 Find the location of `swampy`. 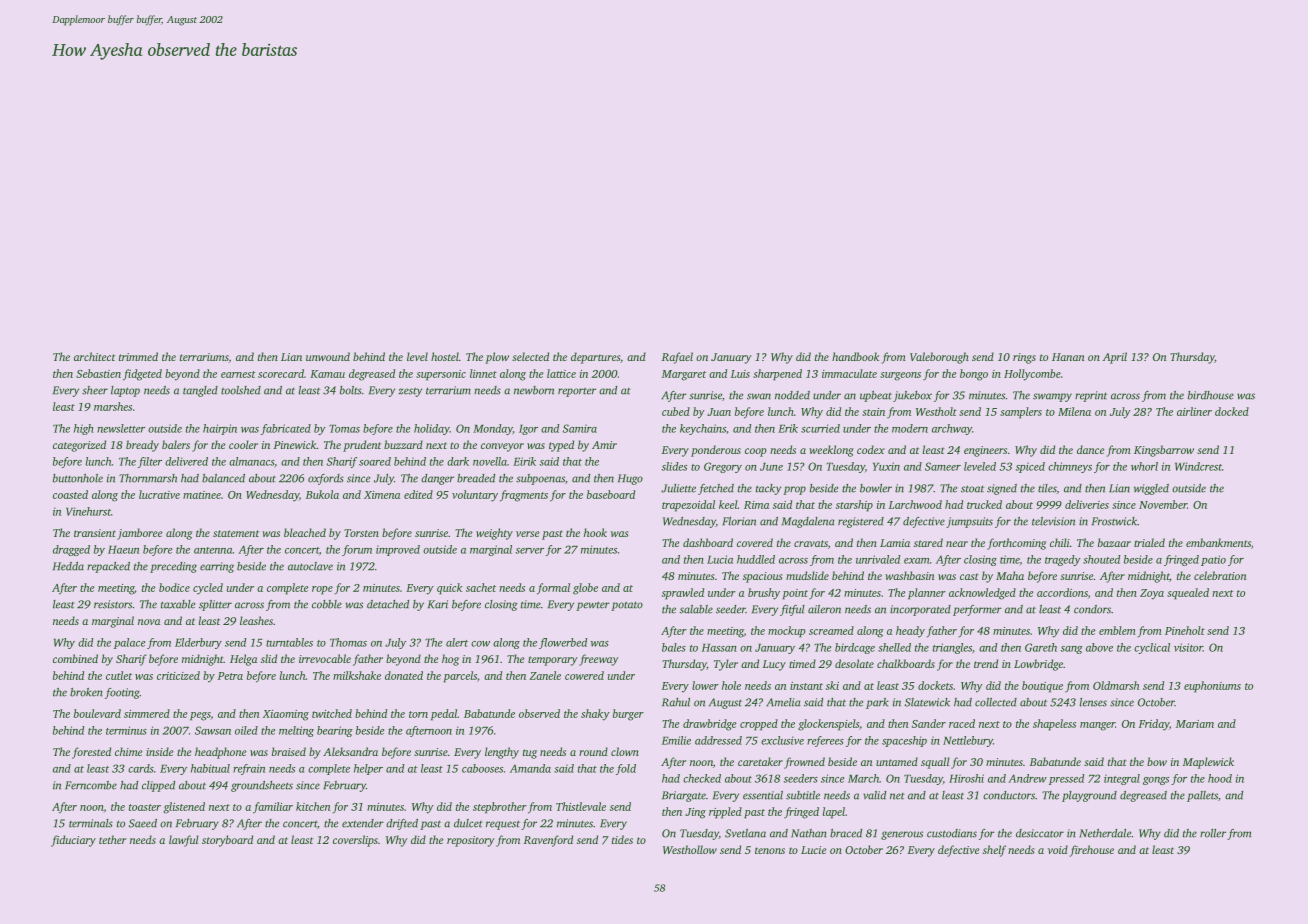

swampy is located at coordinates (1052, 397).
